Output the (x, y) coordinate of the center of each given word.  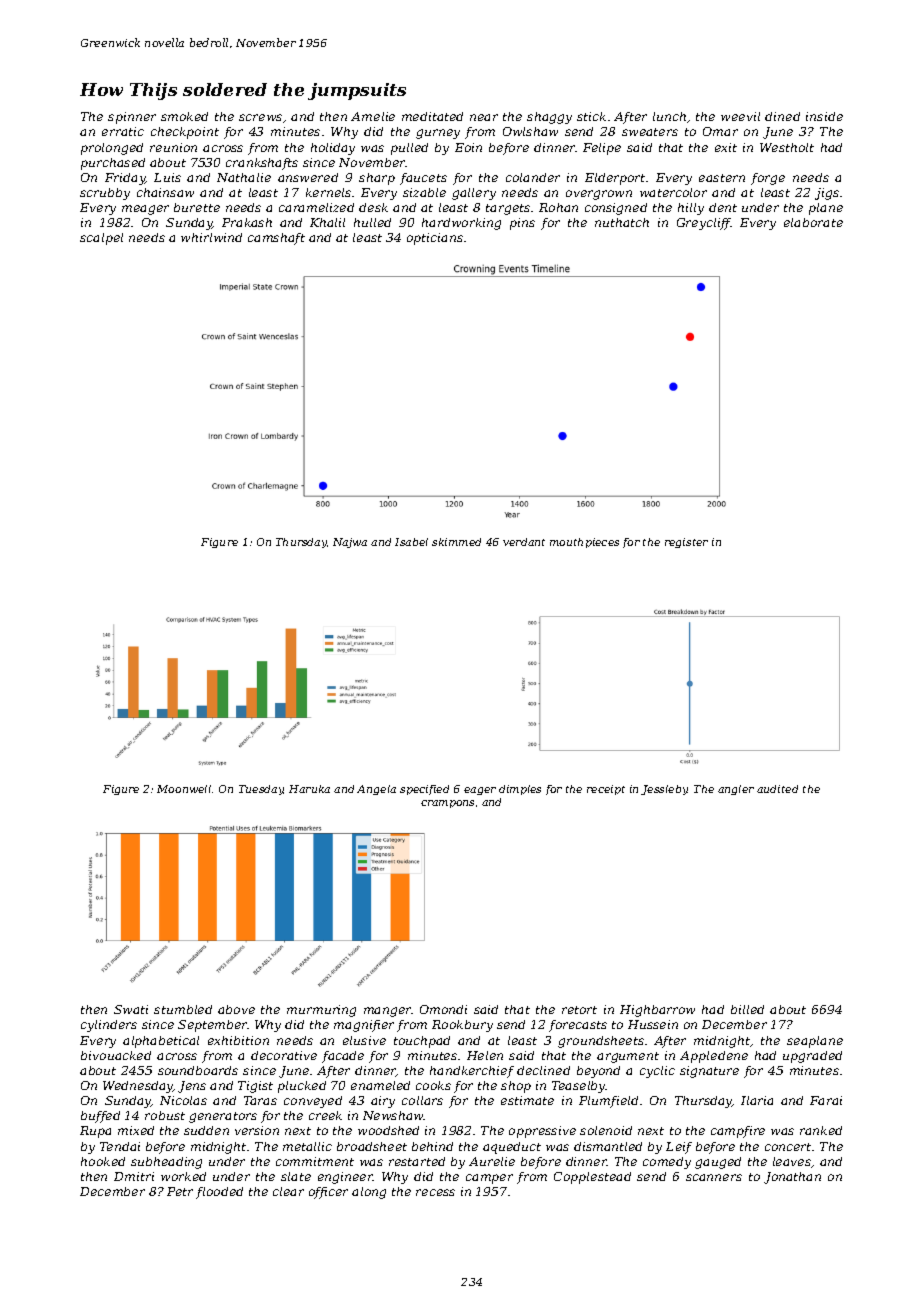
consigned (616, 209)
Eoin (468, 147)
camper (489, 1179)
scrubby (105, 194)
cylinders (109, 1026)
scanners (714, 1177)
